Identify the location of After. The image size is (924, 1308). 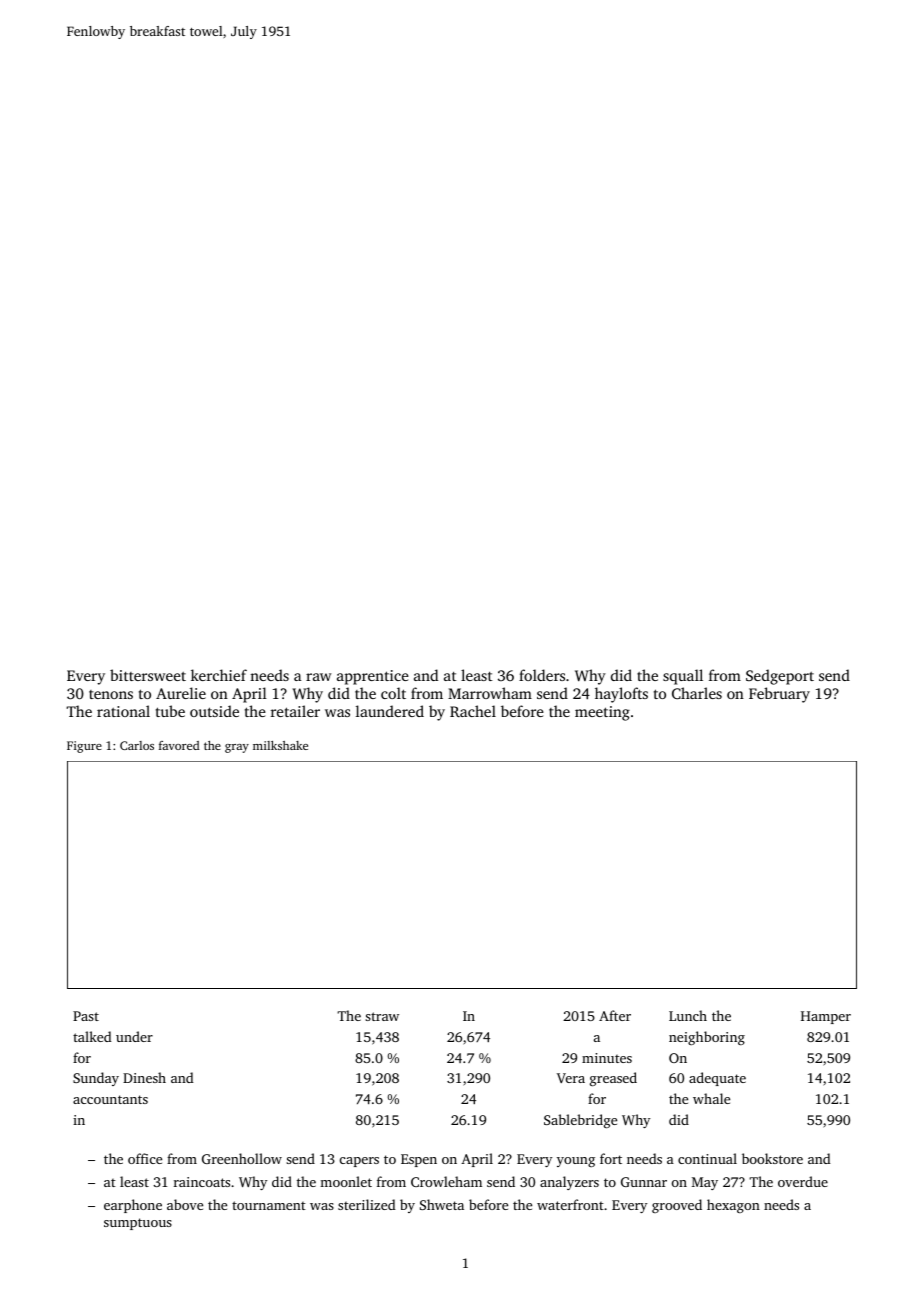
(615, 1015).
